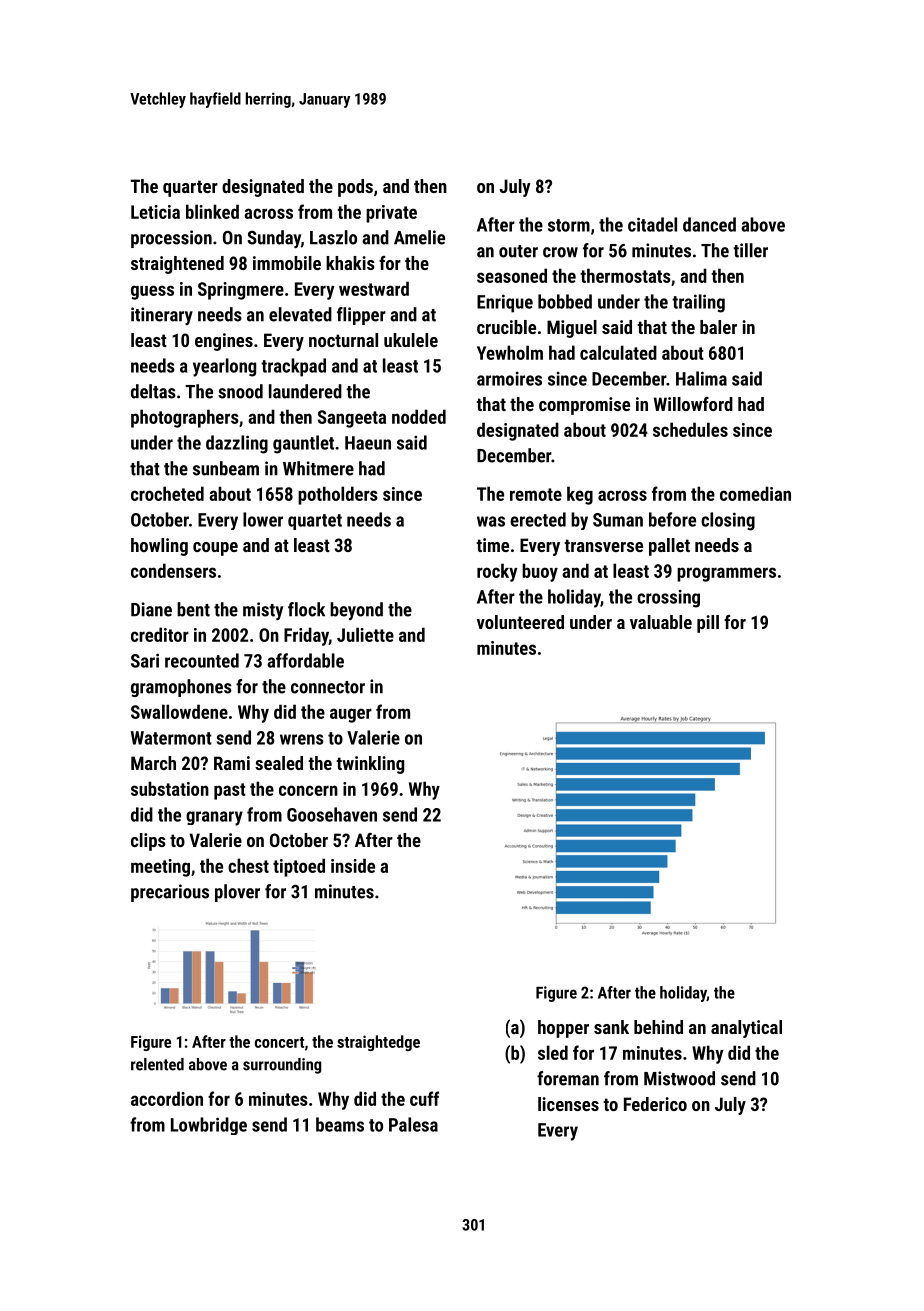  I want to click on twinkling, so click(370, 765).
